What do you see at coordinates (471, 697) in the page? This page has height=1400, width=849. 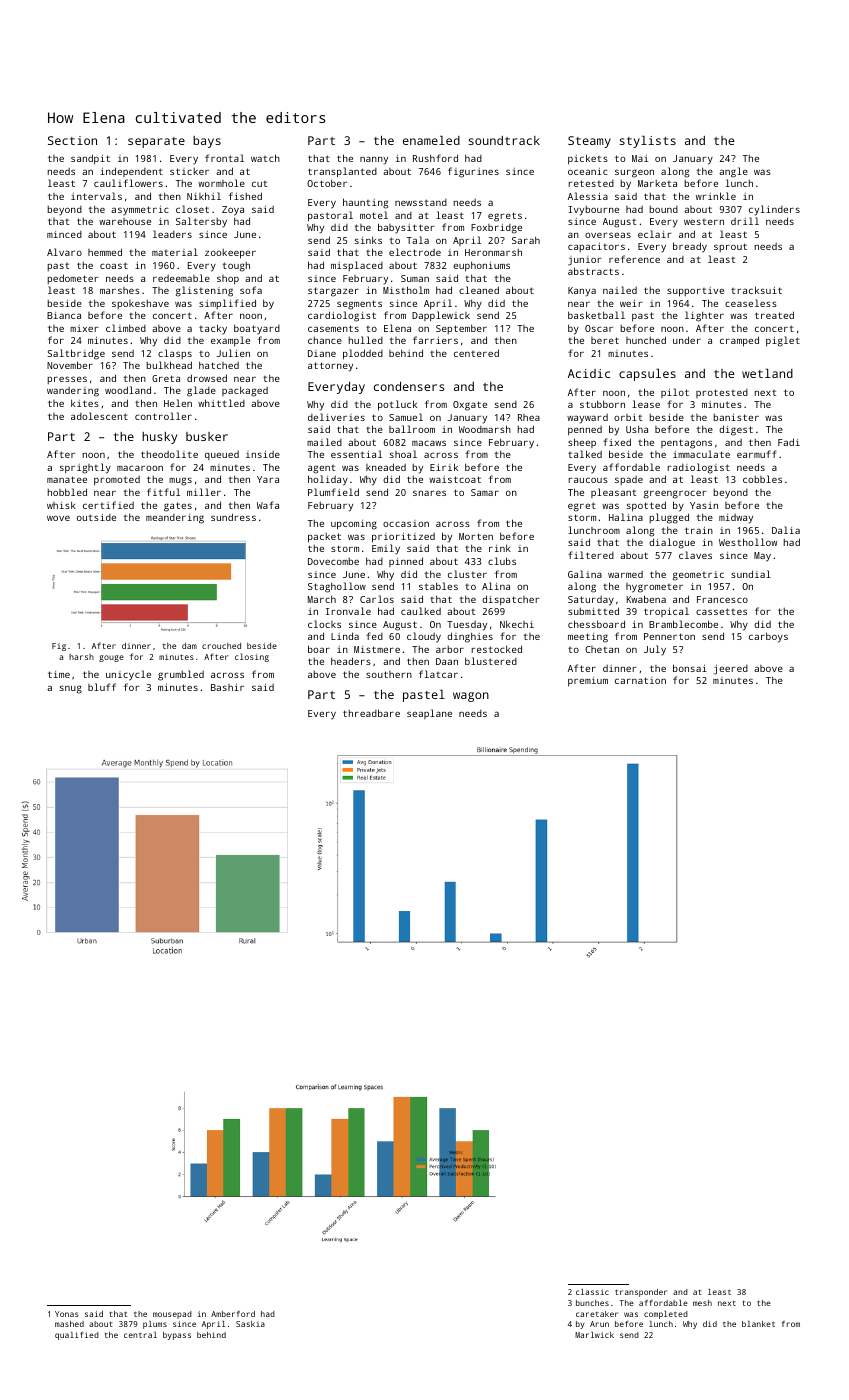 I see `wagon` at bounding box center [471, 697].
